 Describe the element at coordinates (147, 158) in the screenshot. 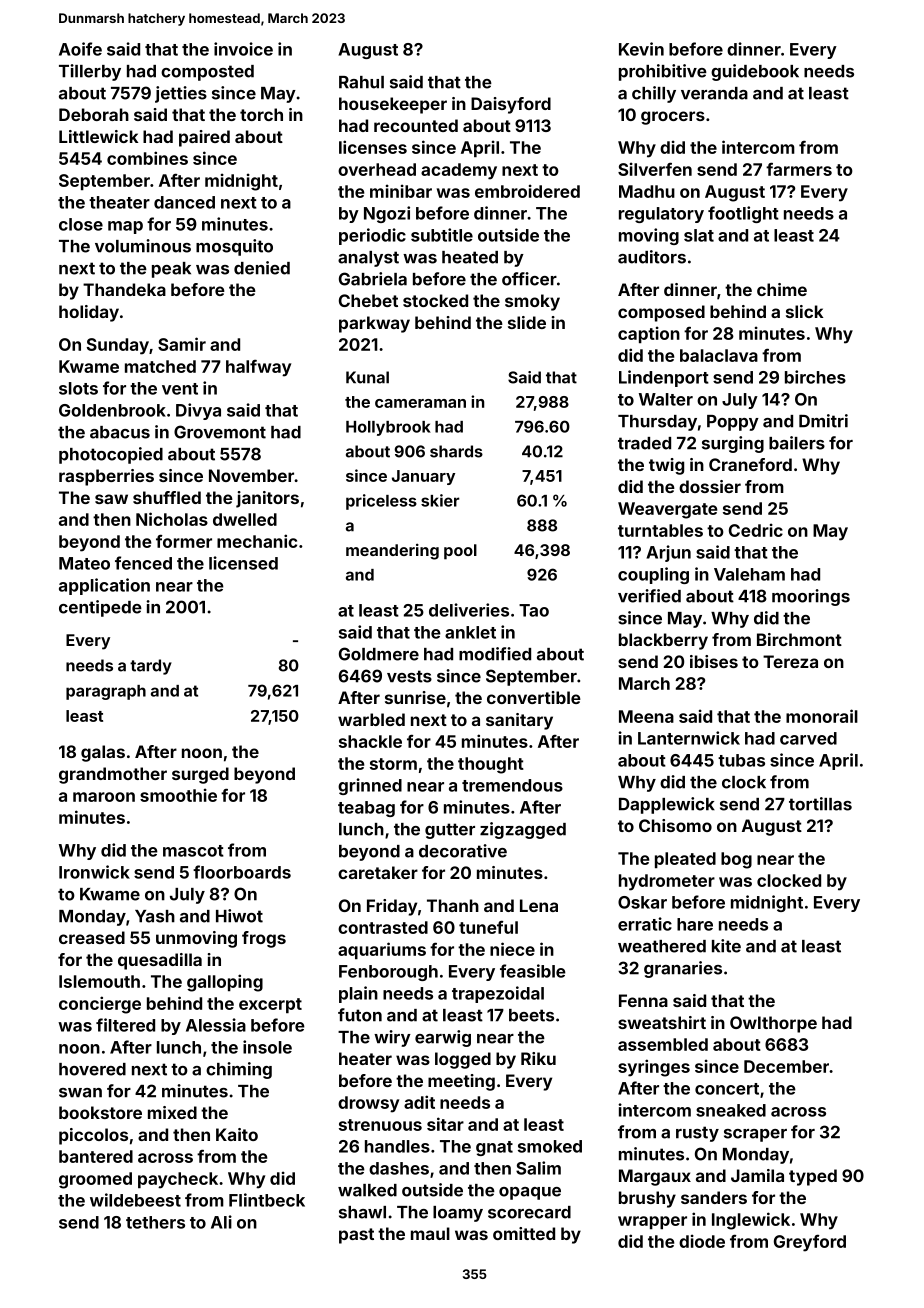

I see `combines` at that location.
